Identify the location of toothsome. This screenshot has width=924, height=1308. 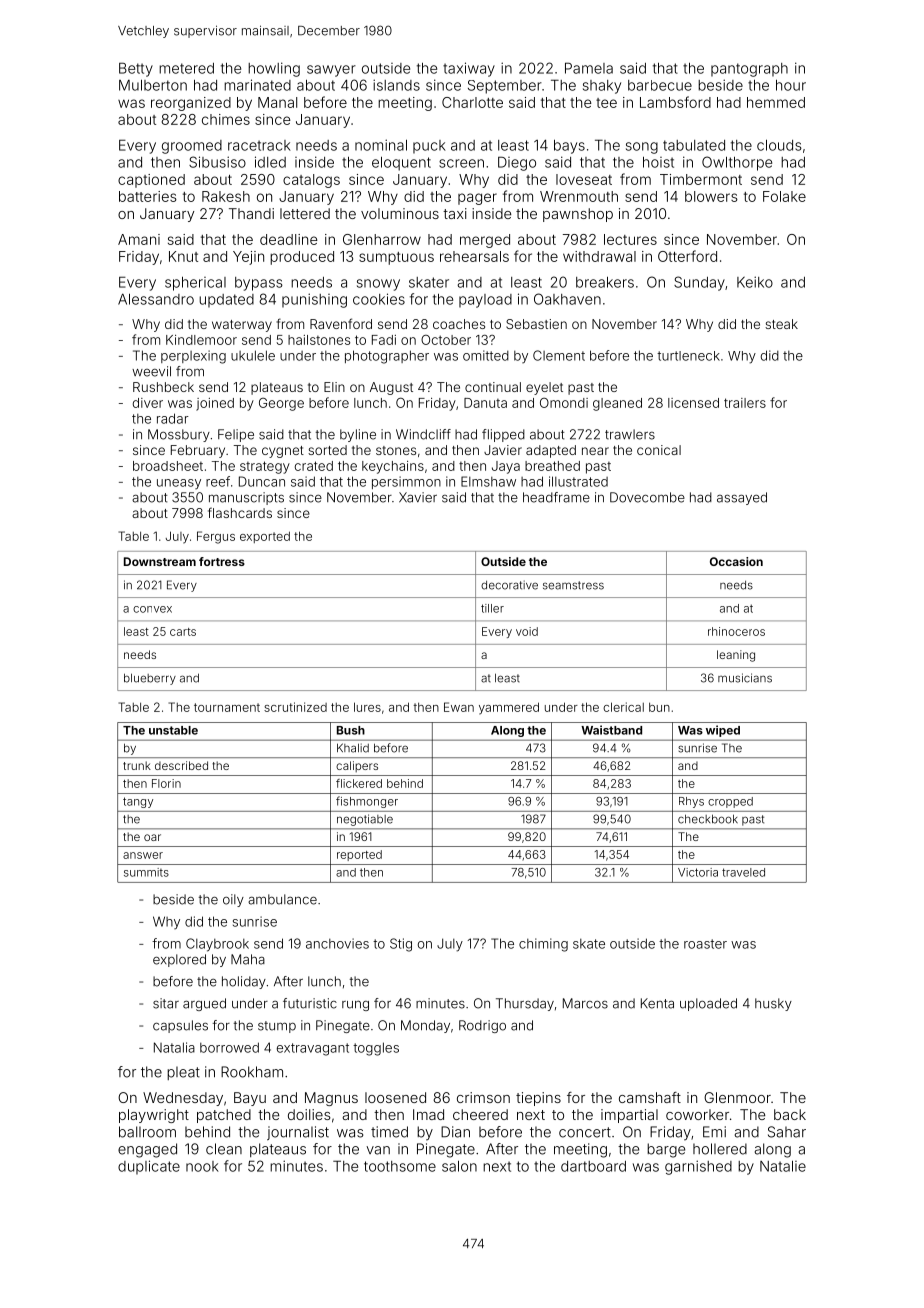
(400, 1166).
